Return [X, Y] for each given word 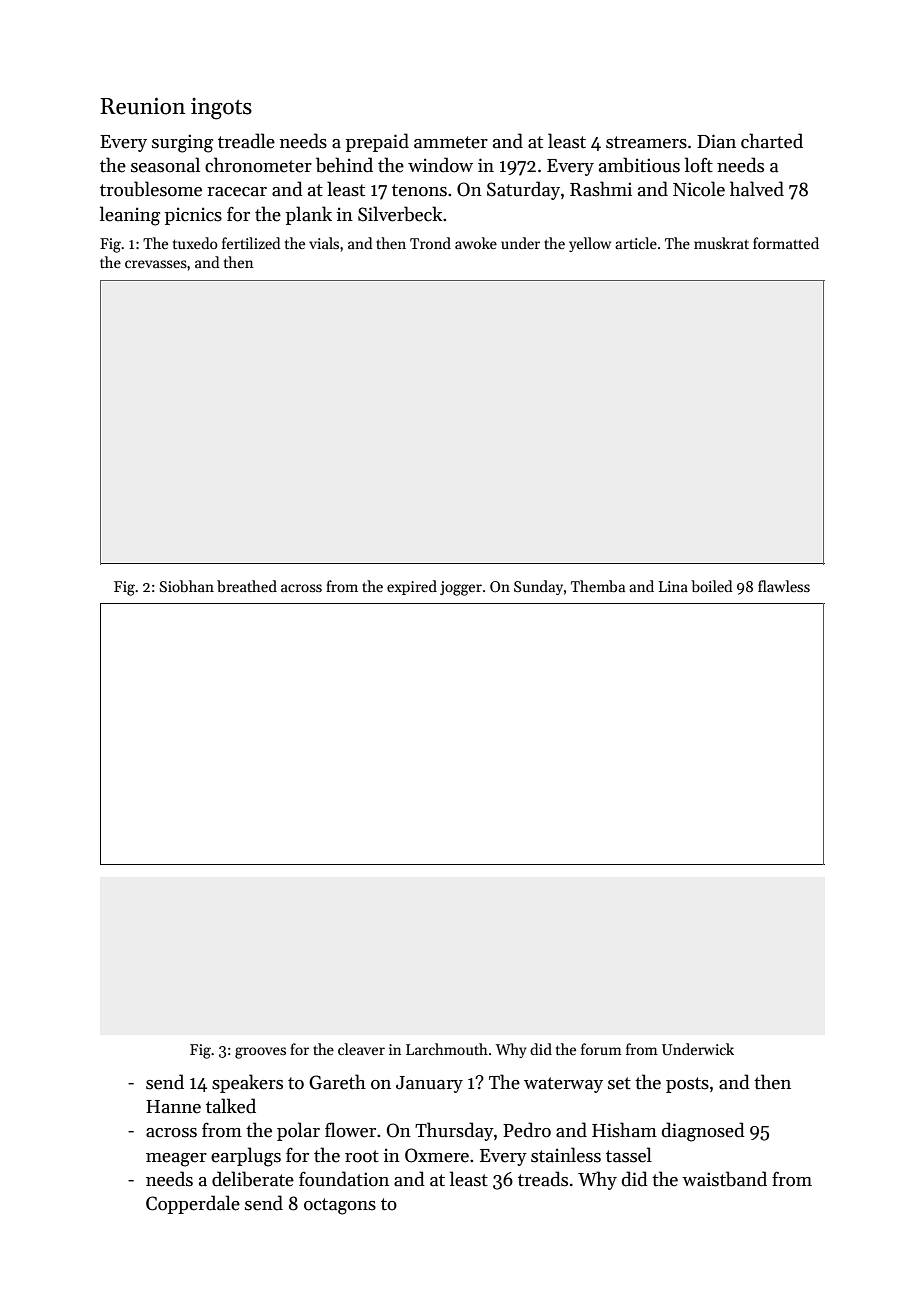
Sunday [538, 587]
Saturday [523, 190]
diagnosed [703, 1132]
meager [176, 1160]
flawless [784, 586]
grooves [260, 1053]
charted [772, 141]
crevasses [156, 264]
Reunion [142, 106]
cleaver [361, 1049]
